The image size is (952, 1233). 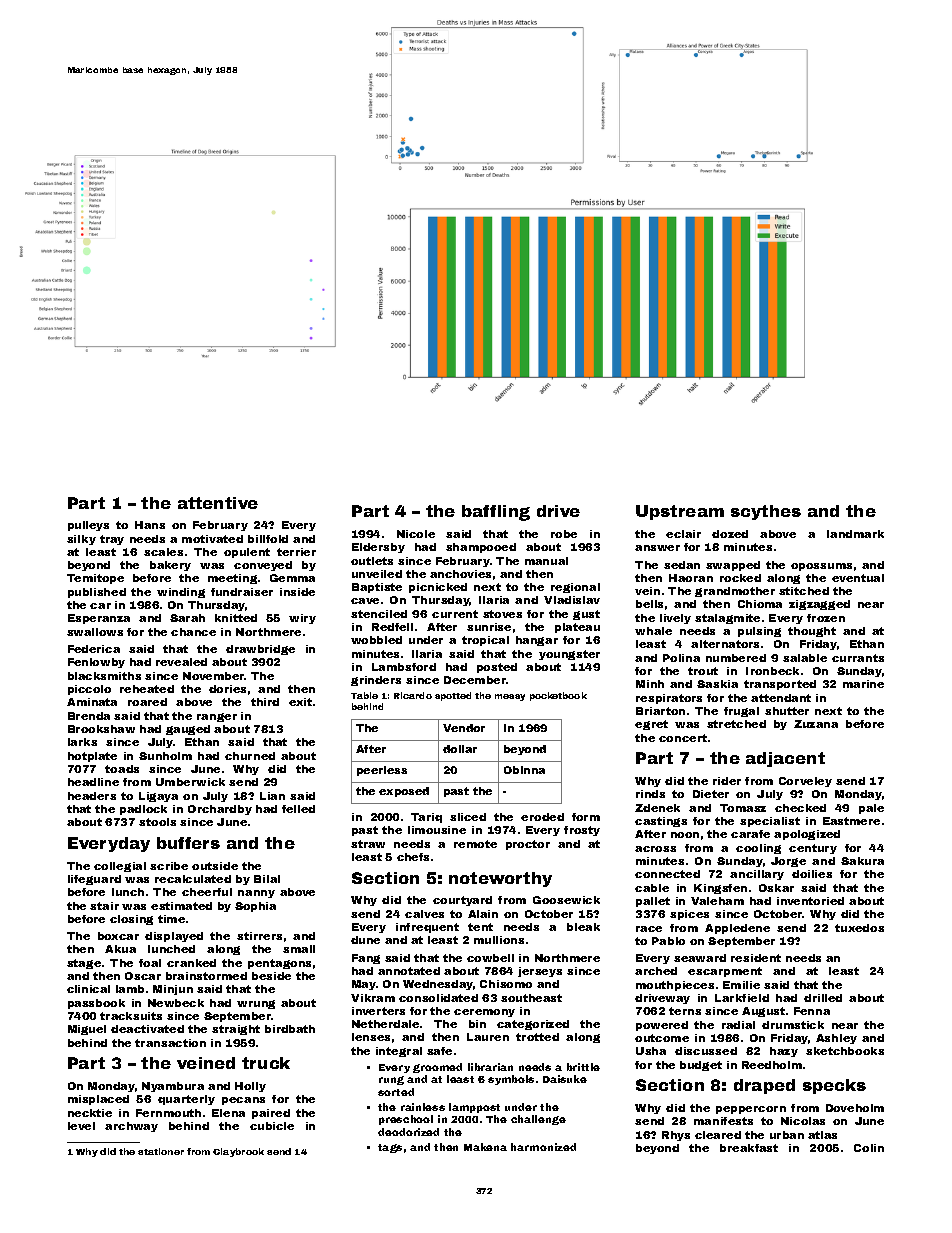 What do you see at coordinates (98, 1100) in the document?
I see `misplaced` at bounding box center [98, 1100].
